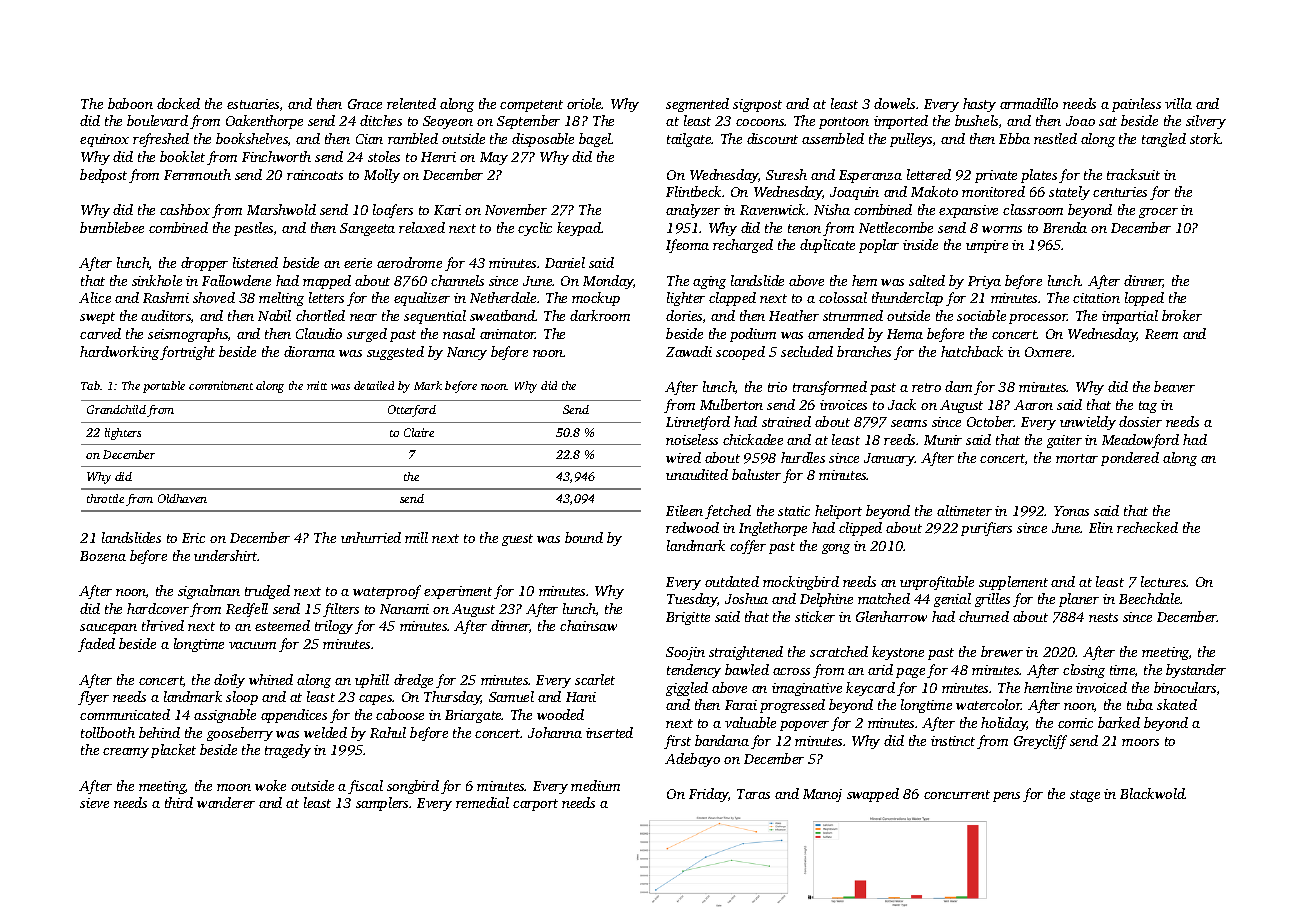 The height and width of the image is (924, 1308). Describe the element at coordinates (105, 498) in the image. I see `throttle` at that location.
